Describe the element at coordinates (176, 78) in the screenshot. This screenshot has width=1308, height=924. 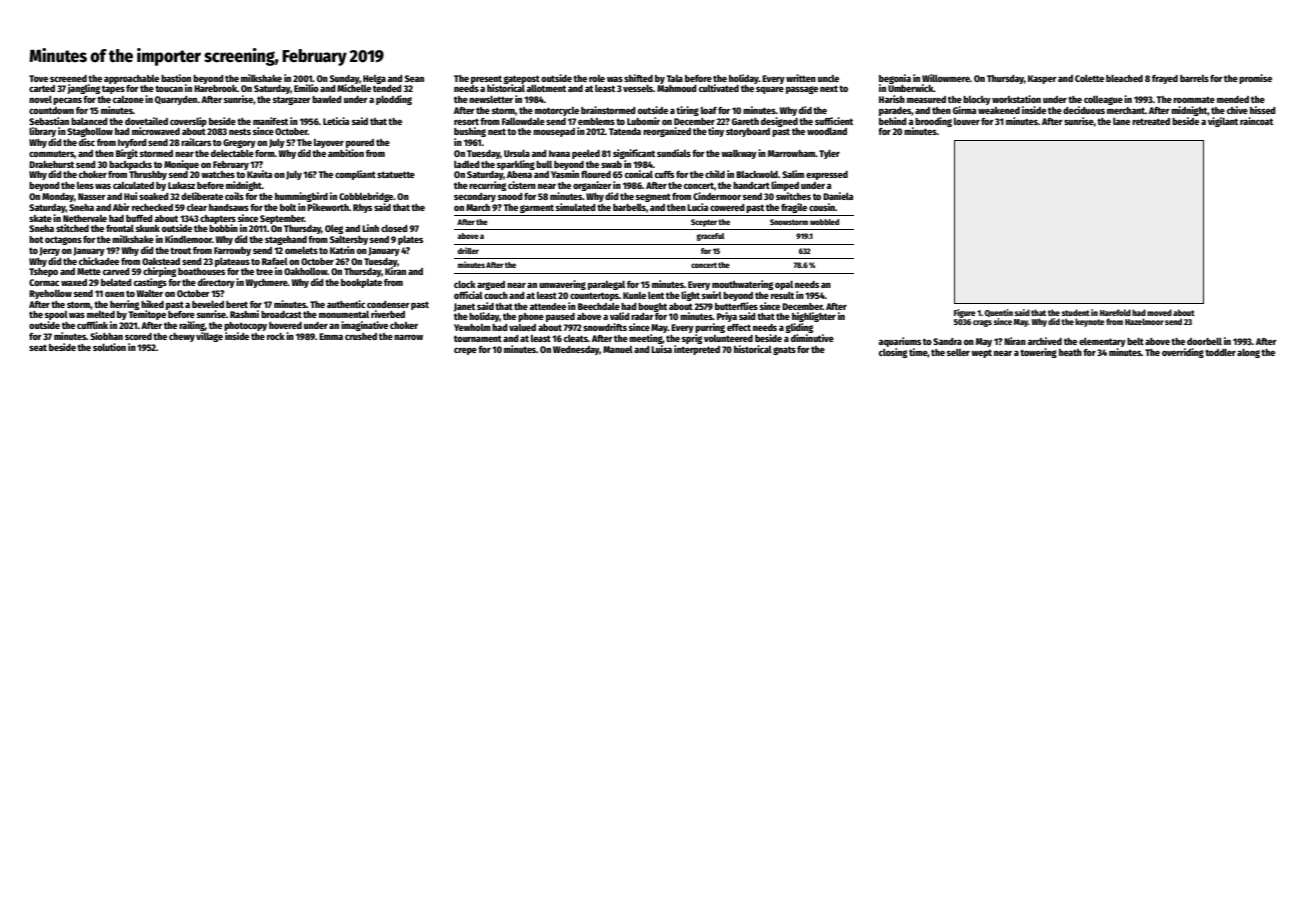
I see `bastion` at that location.
